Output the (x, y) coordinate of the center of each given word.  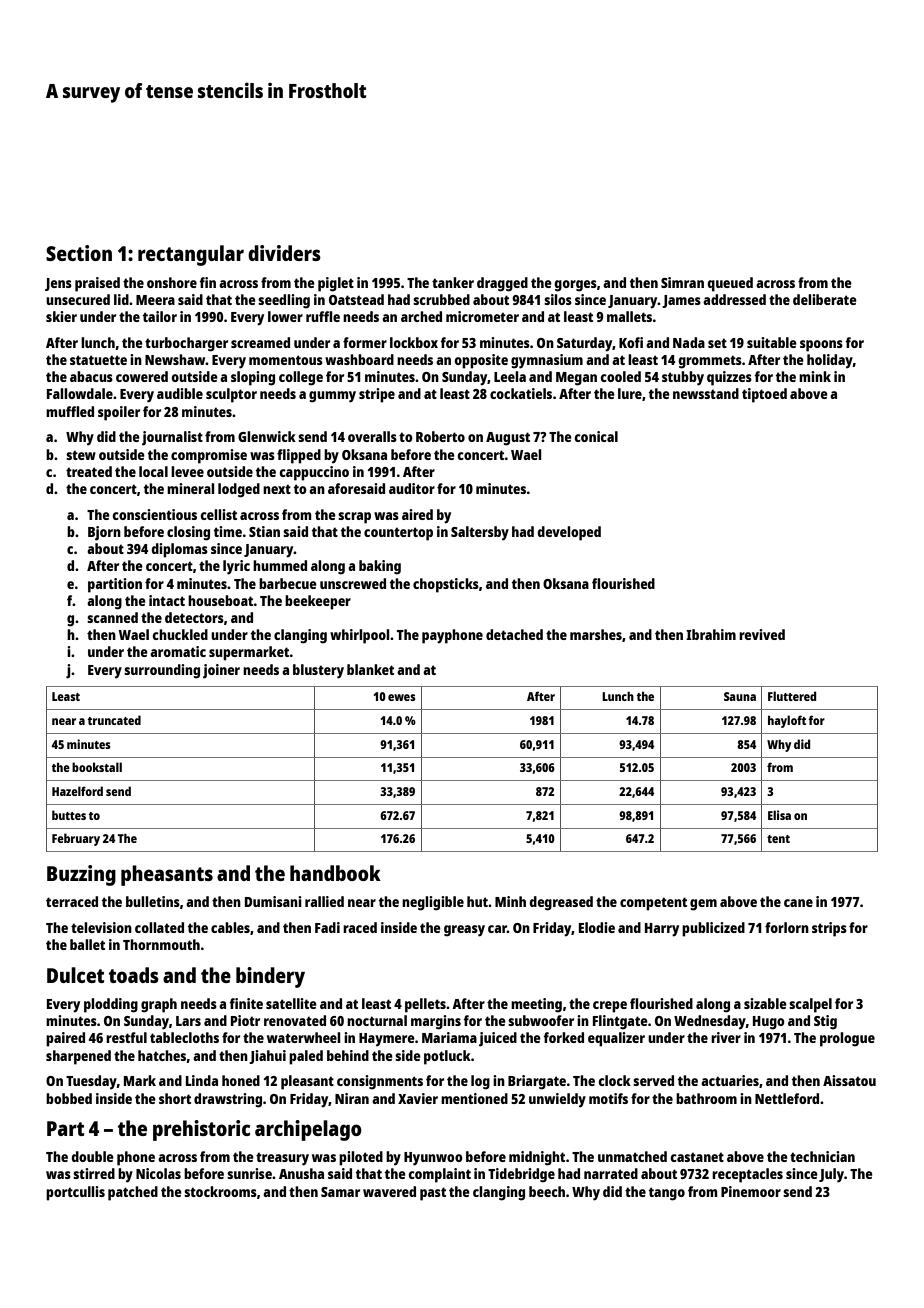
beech (547, 1191)
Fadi (327, 927)
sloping (253, 378)
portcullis (75, 1193)
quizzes (729, 378)
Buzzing (81, 875)
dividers (284, 253)
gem (703, 905)
